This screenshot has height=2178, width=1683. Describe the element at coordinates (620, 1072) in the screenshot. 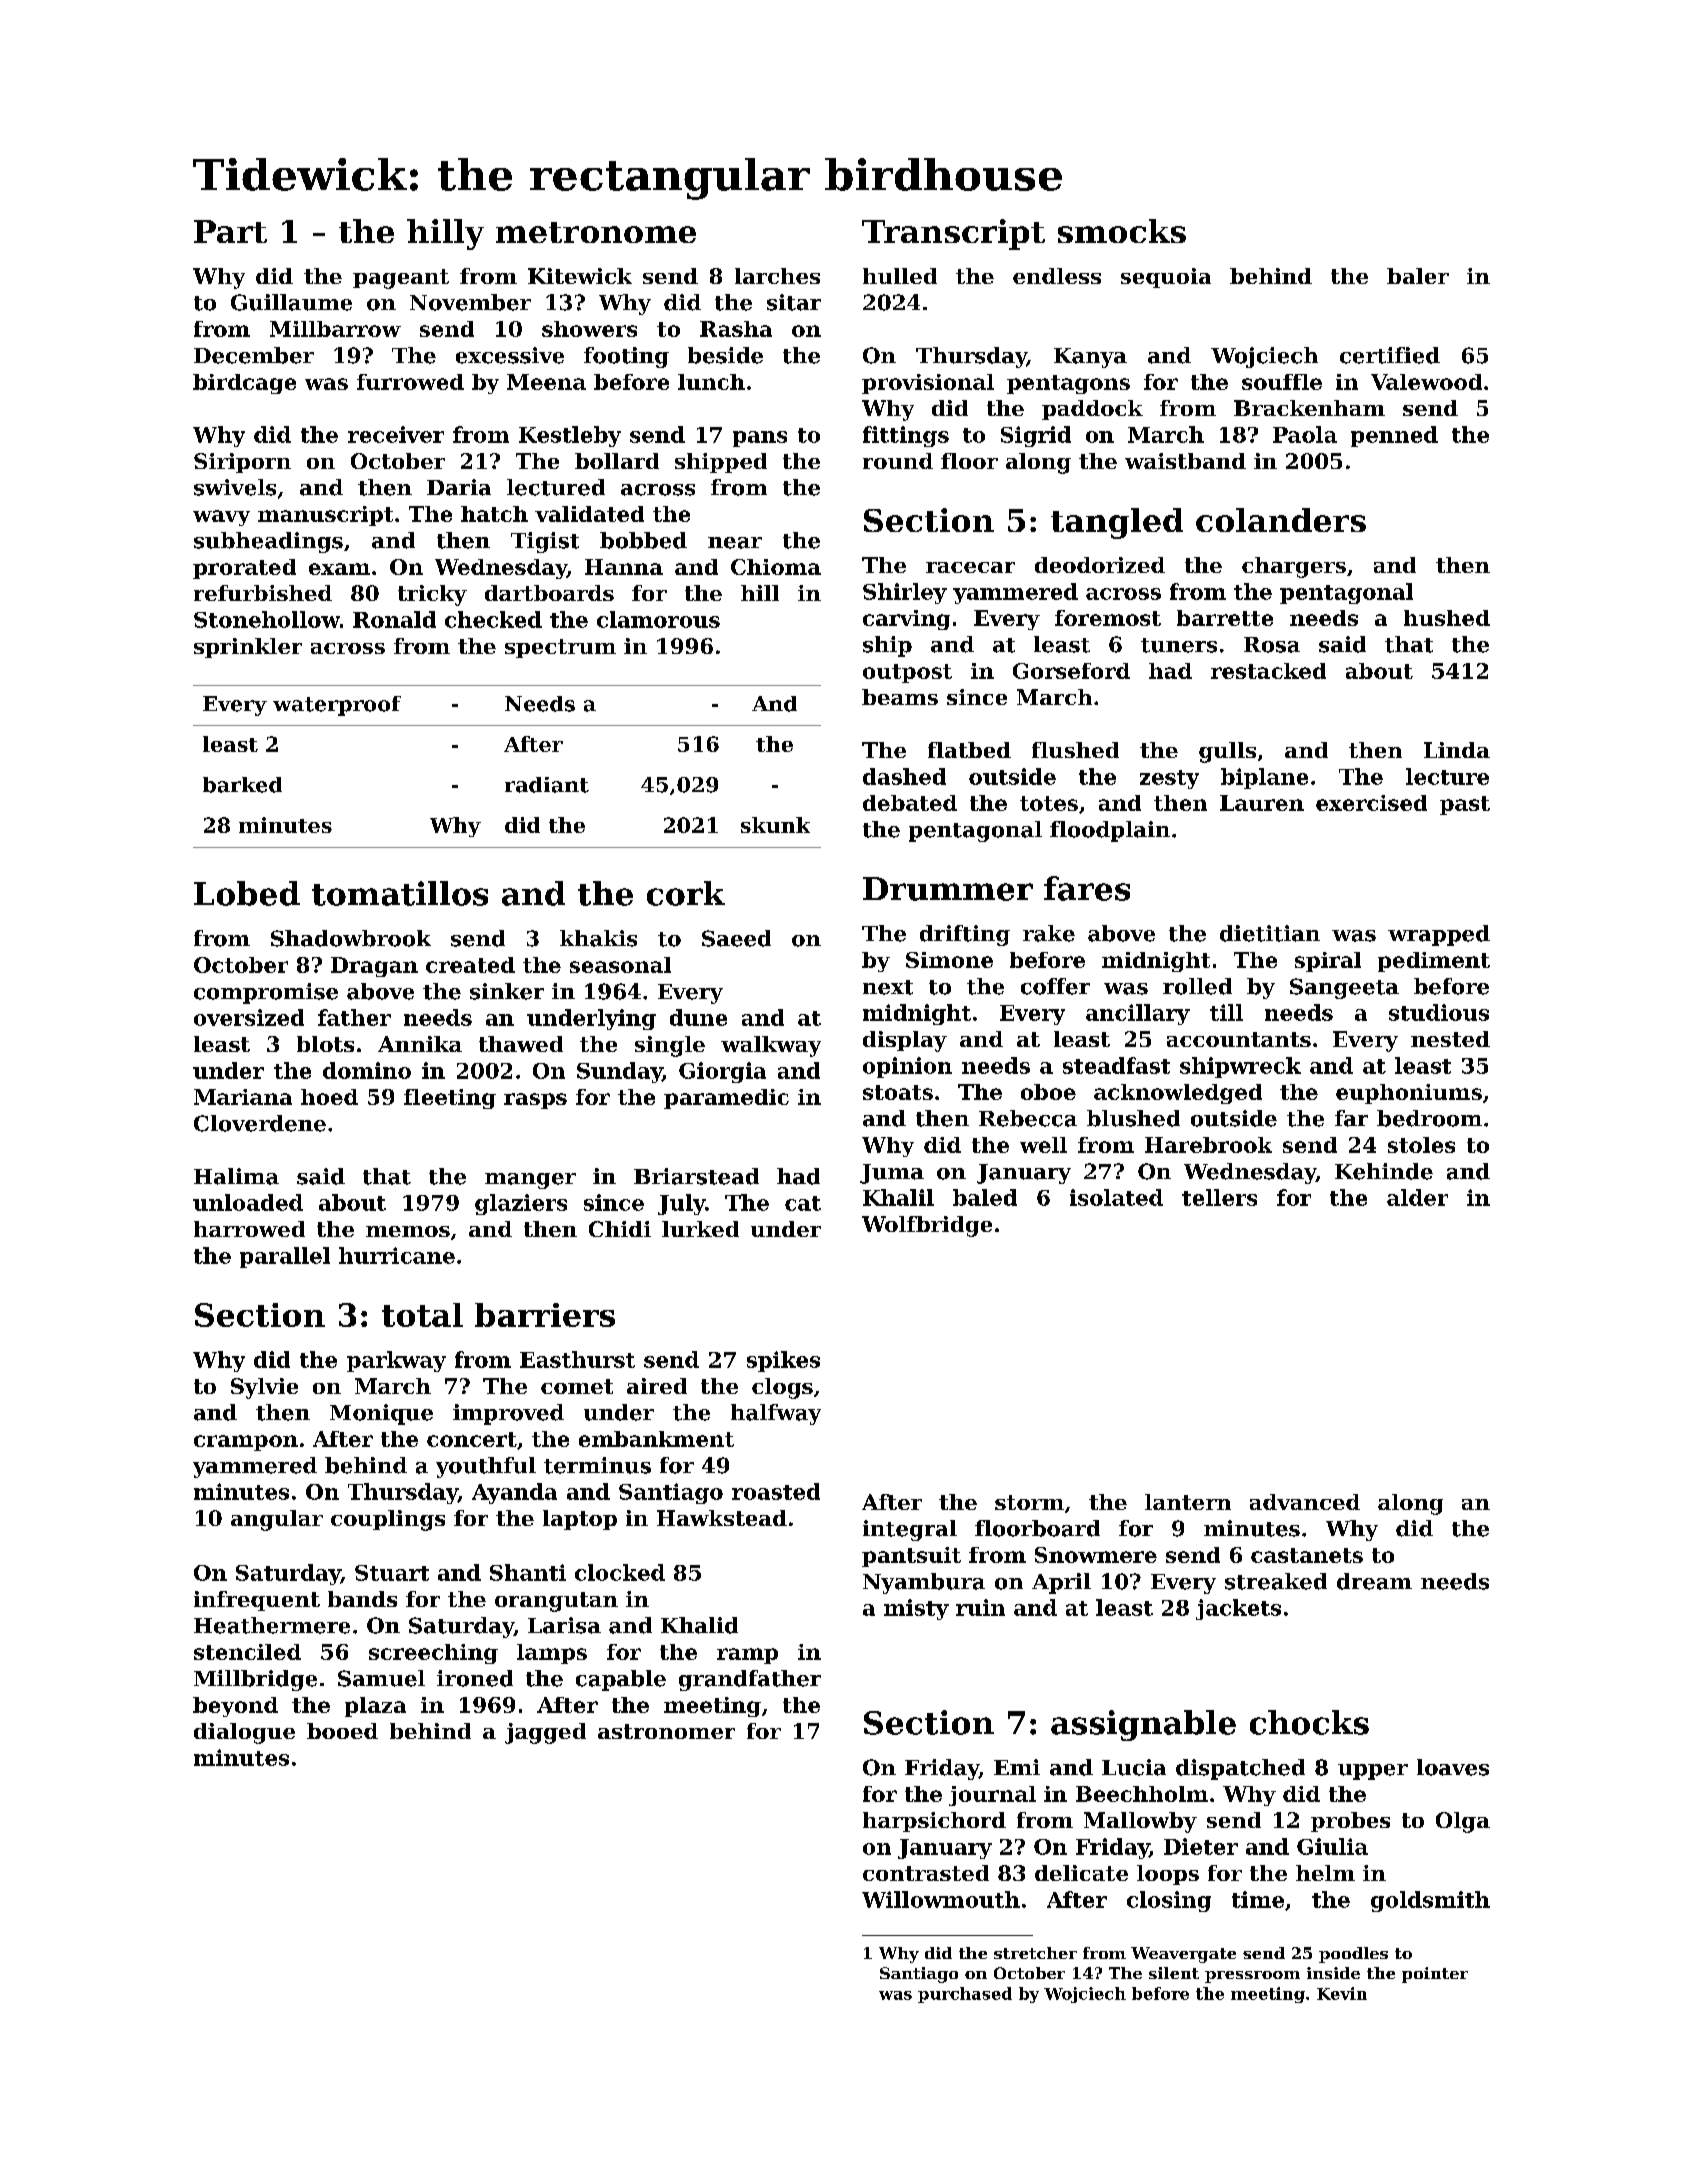

I see `Sunday` at that location.
